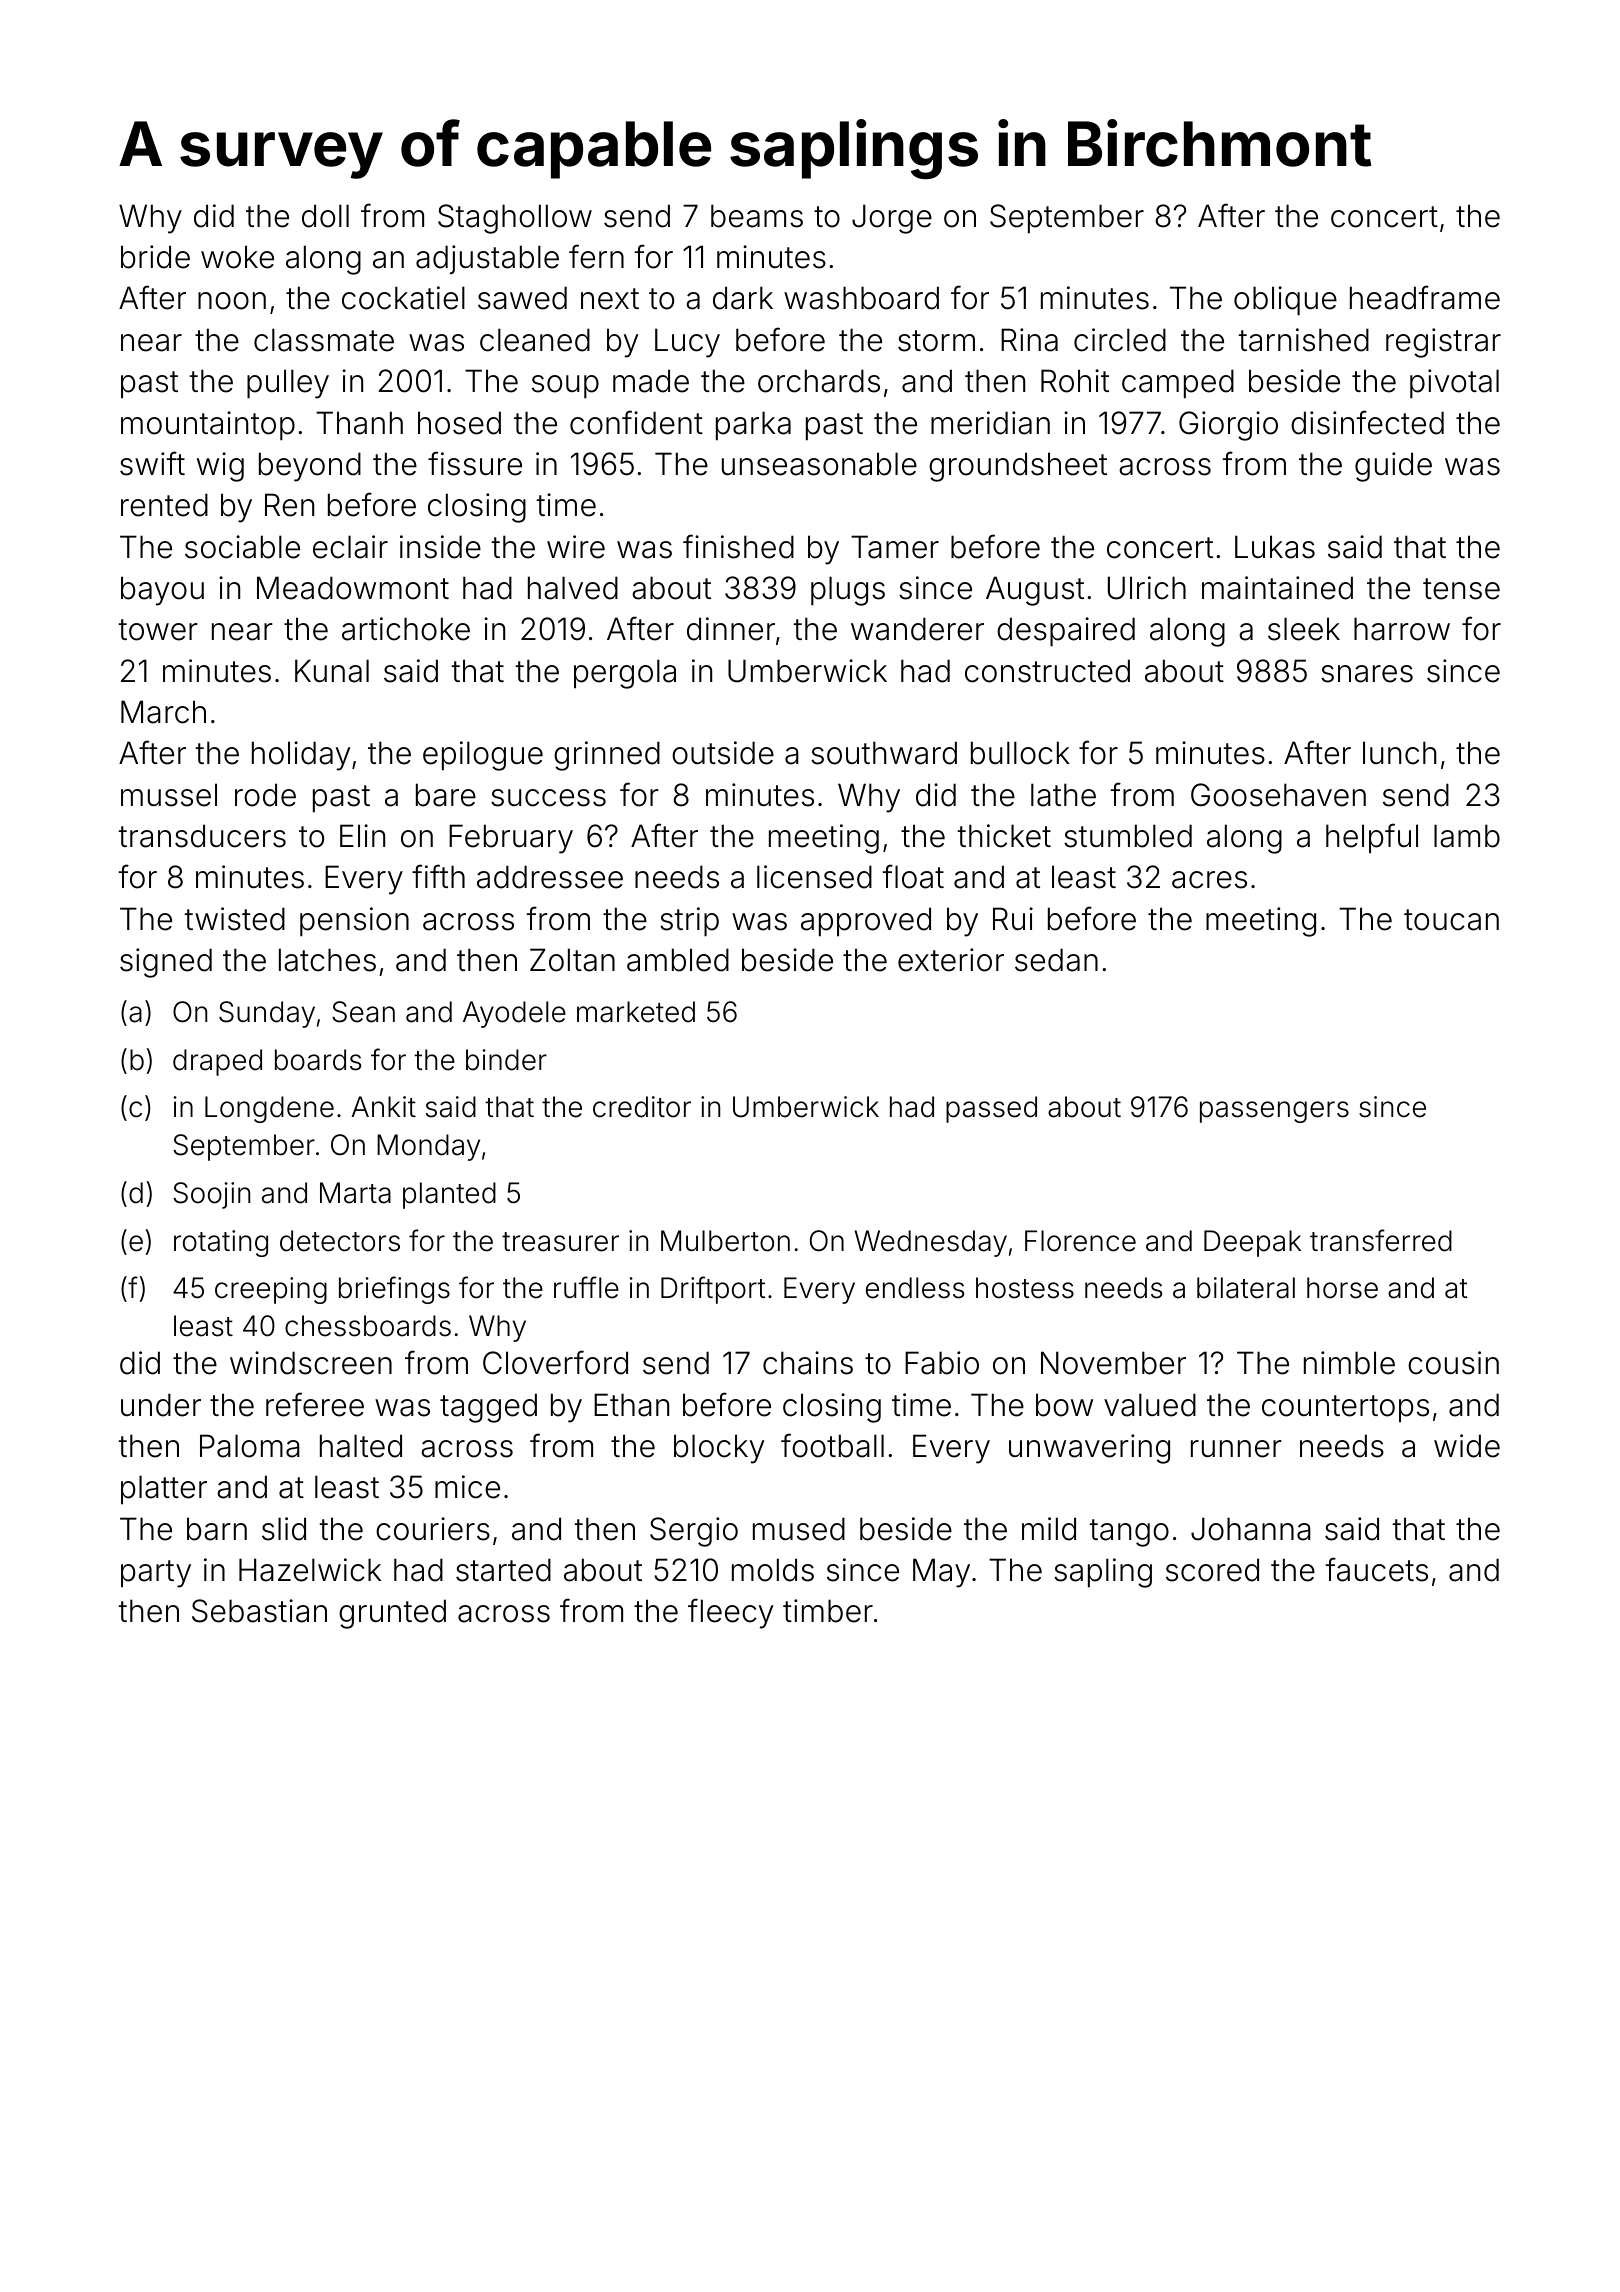  What do you see at coordinates (723, 753) in the screenshot?
I see `outside` at bounding box center [723, 753].
